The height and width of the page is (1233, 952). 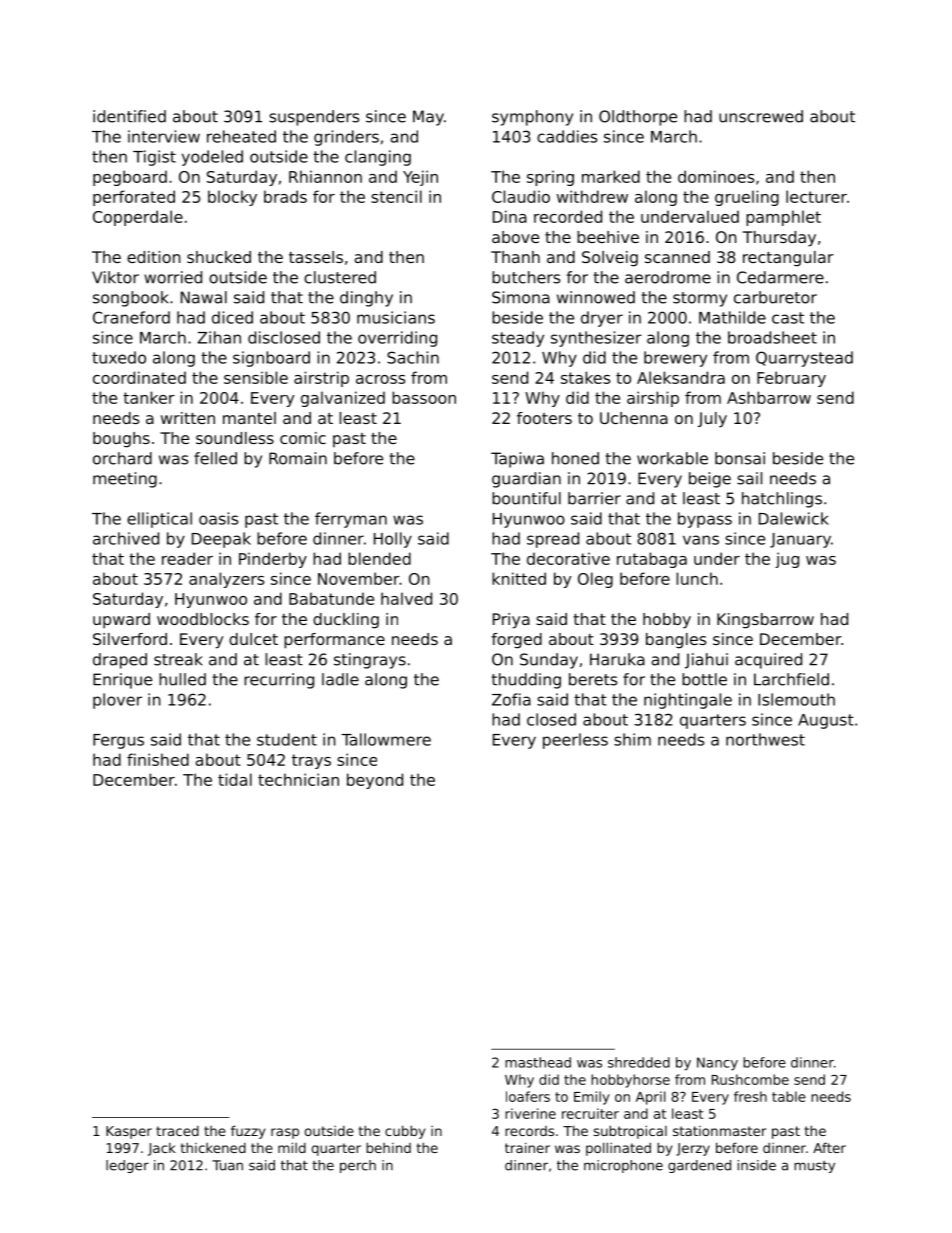 I want to click on Pinderby, so click(x=273, y=560).
